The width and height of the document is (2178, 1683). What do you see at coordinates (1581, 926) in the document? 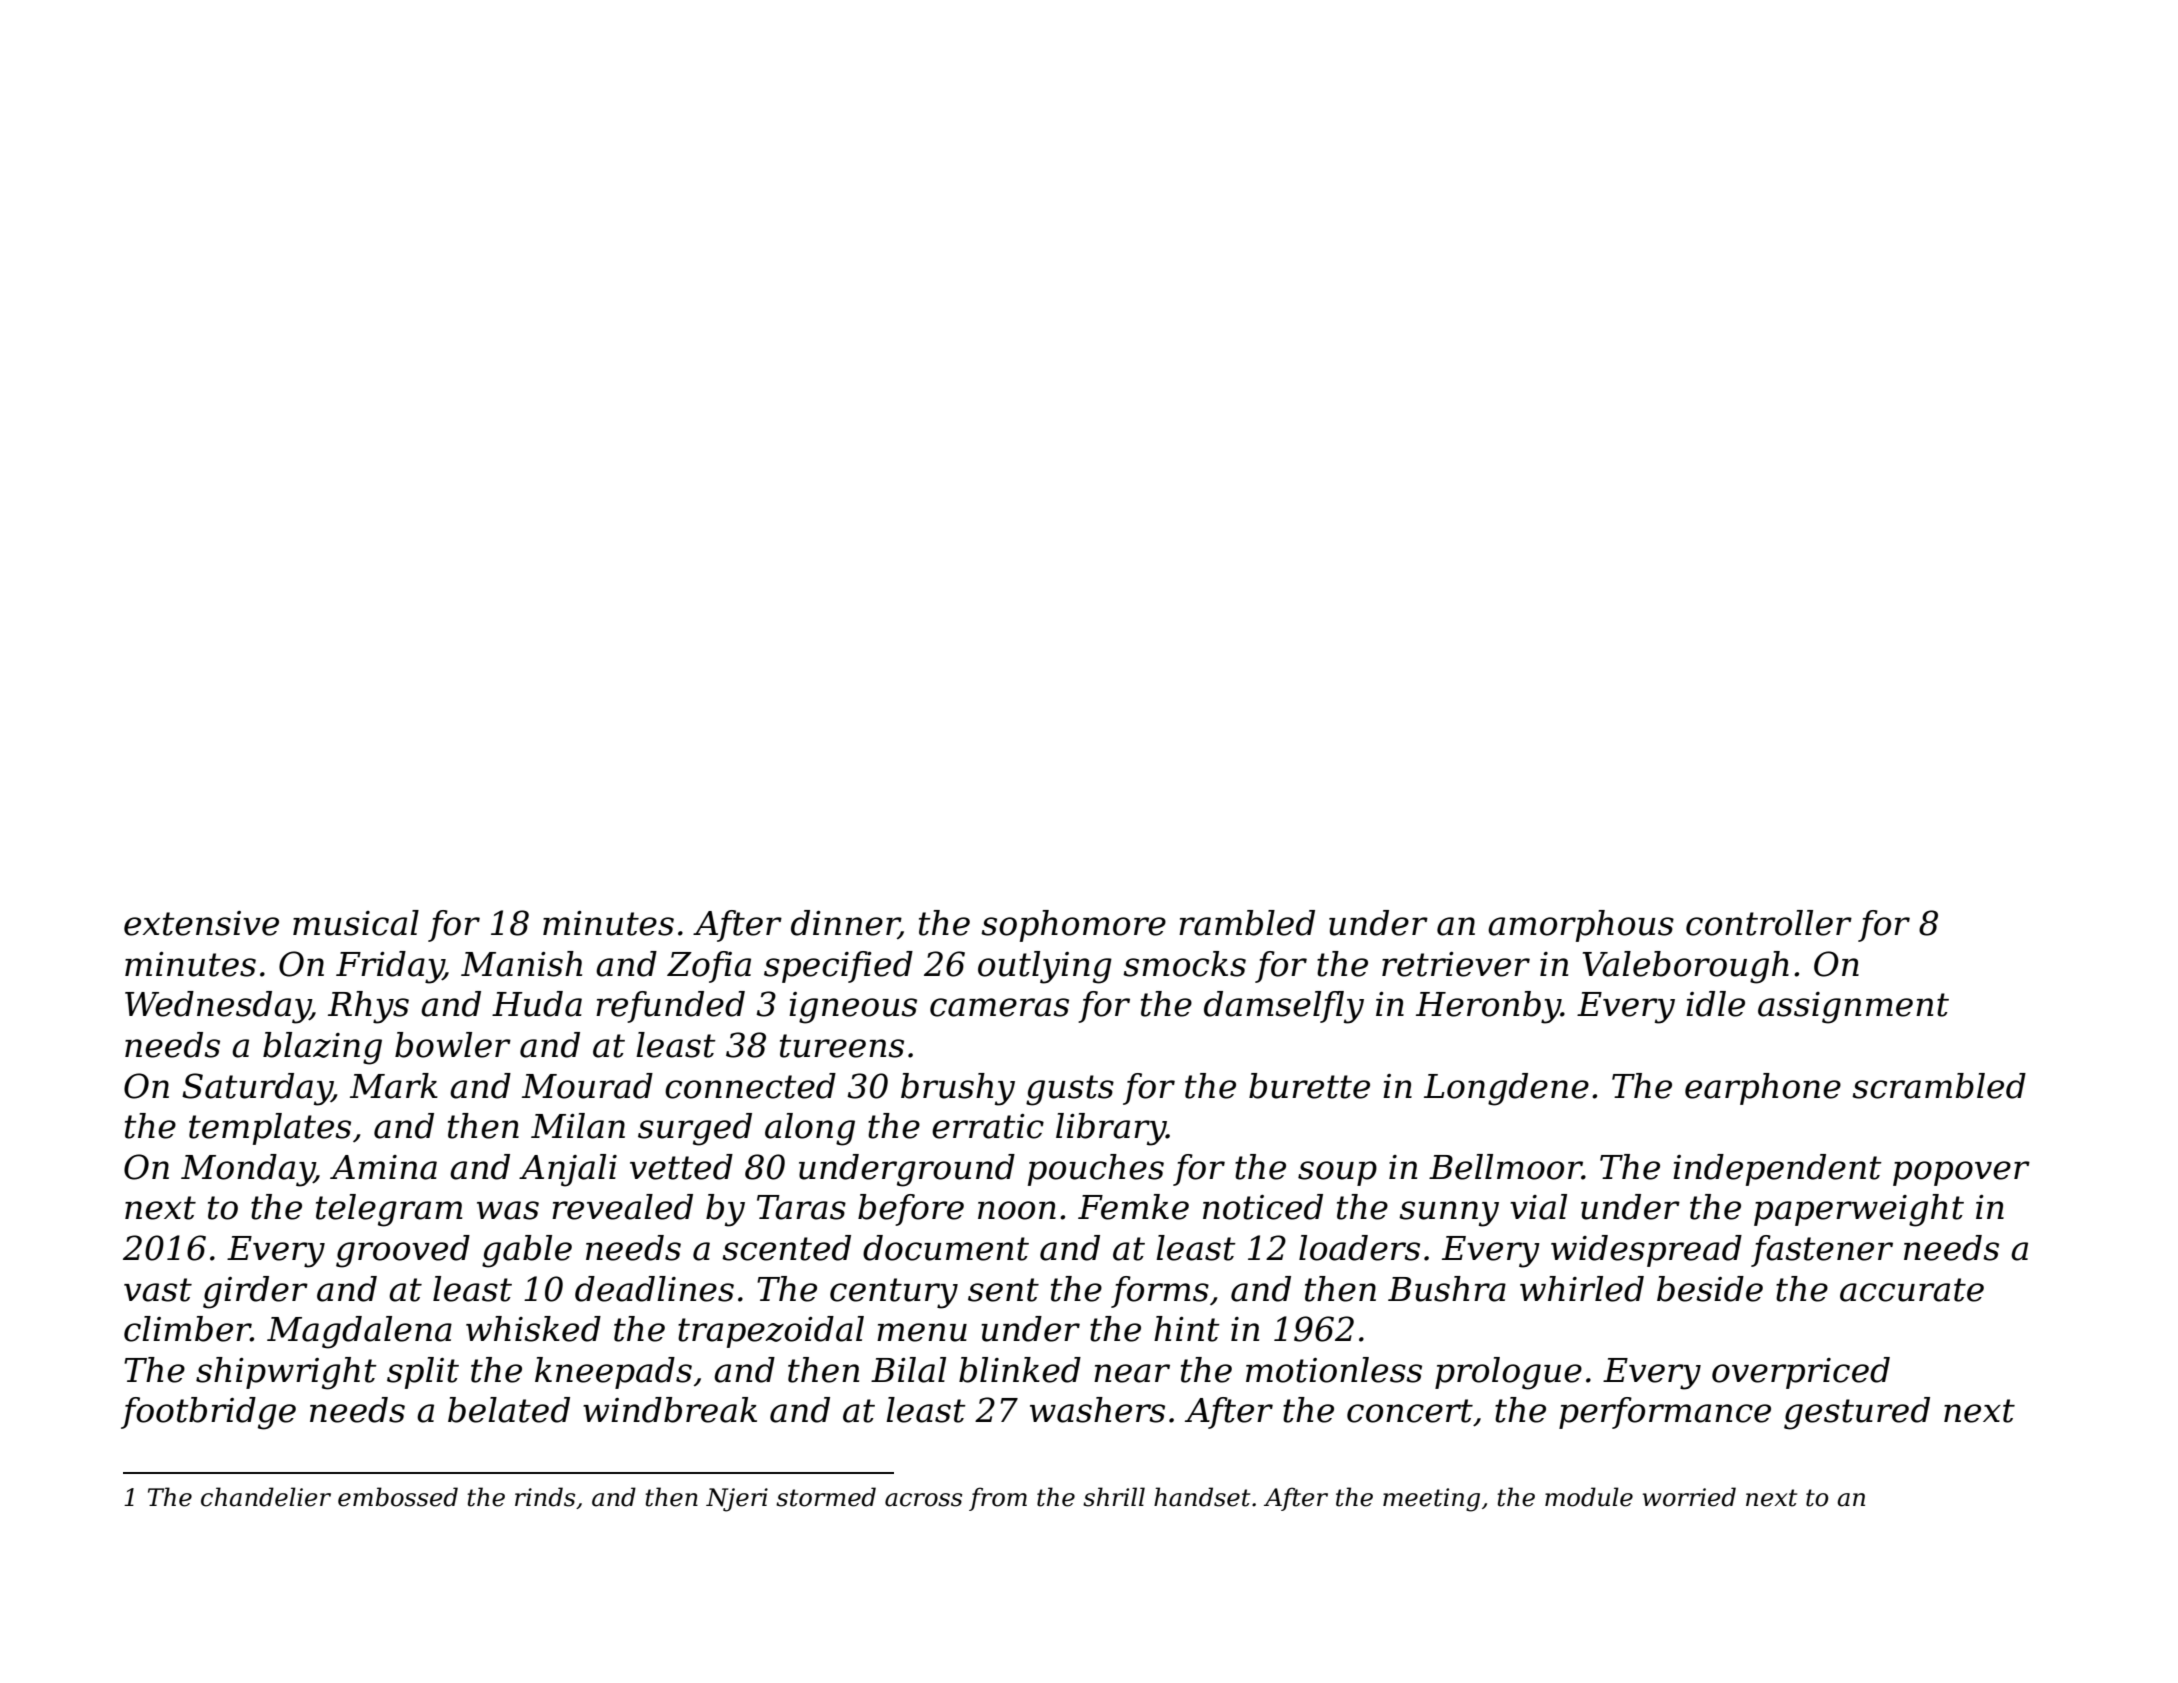
I see `amorphous` at bounding box center [1581, 926].
